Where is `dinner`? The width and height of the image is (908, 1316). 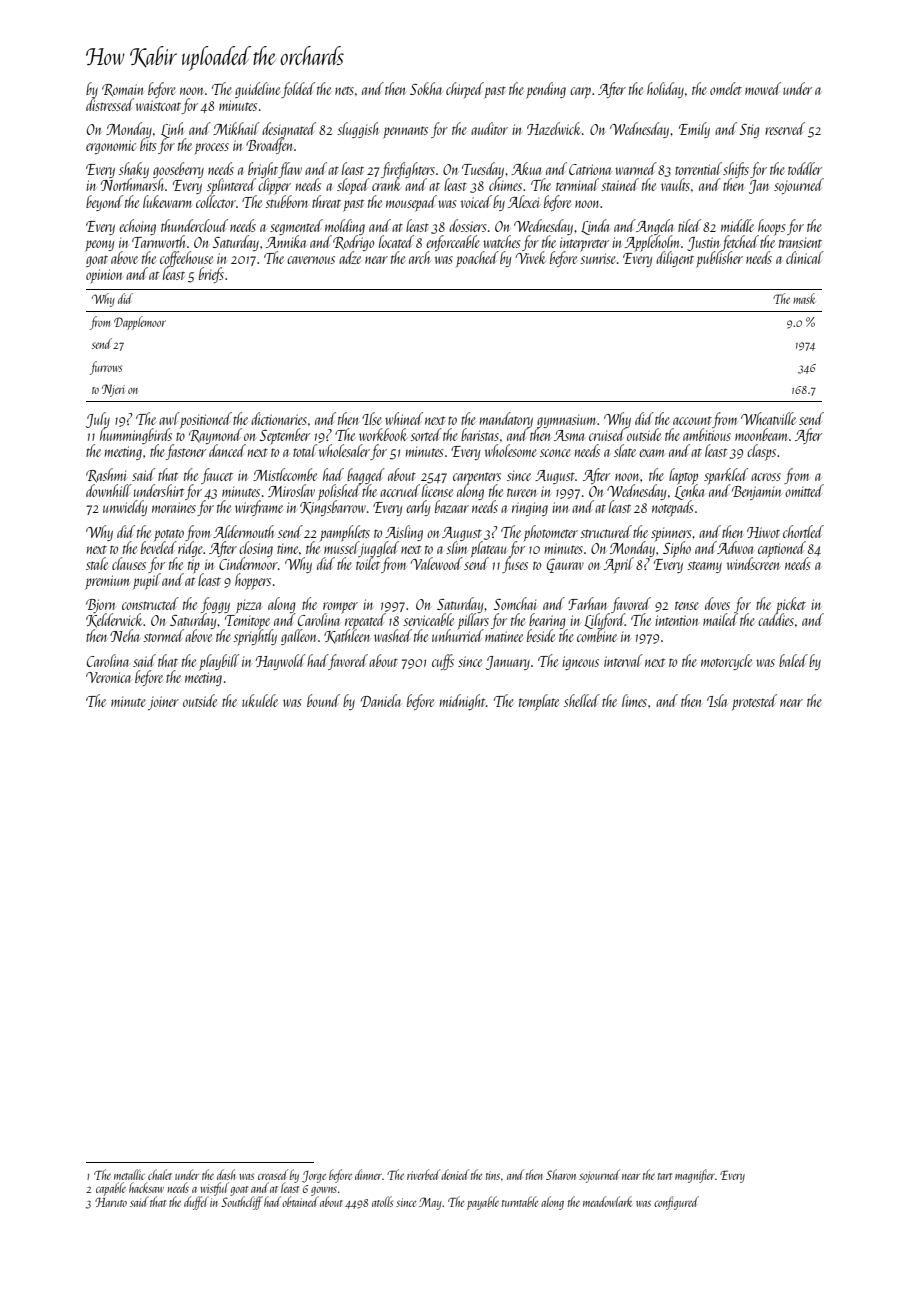
dinner is located at coordinates (368, 1174).
